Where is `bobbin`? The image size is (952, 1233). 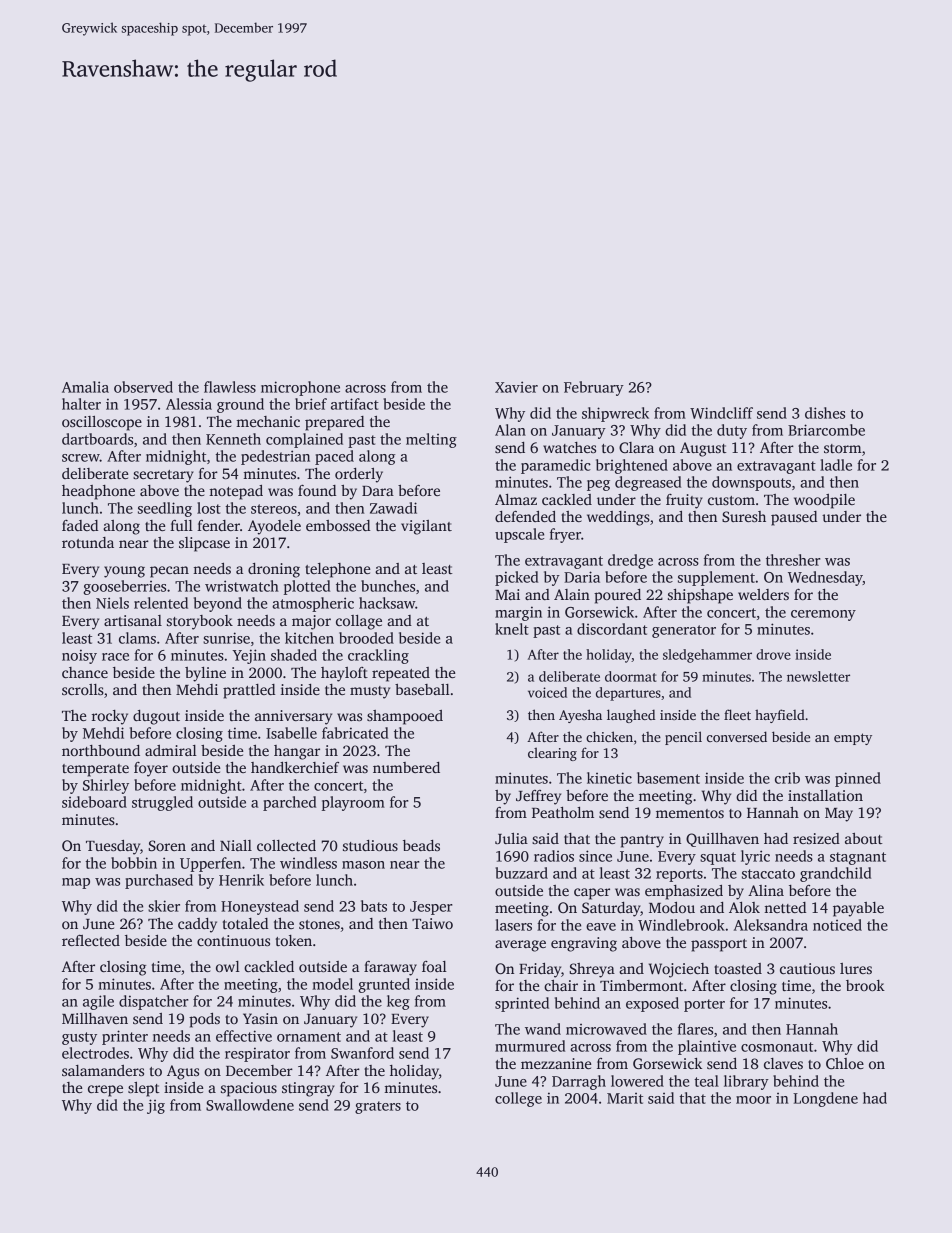 bobbin is located at coordinates (134, 863).
